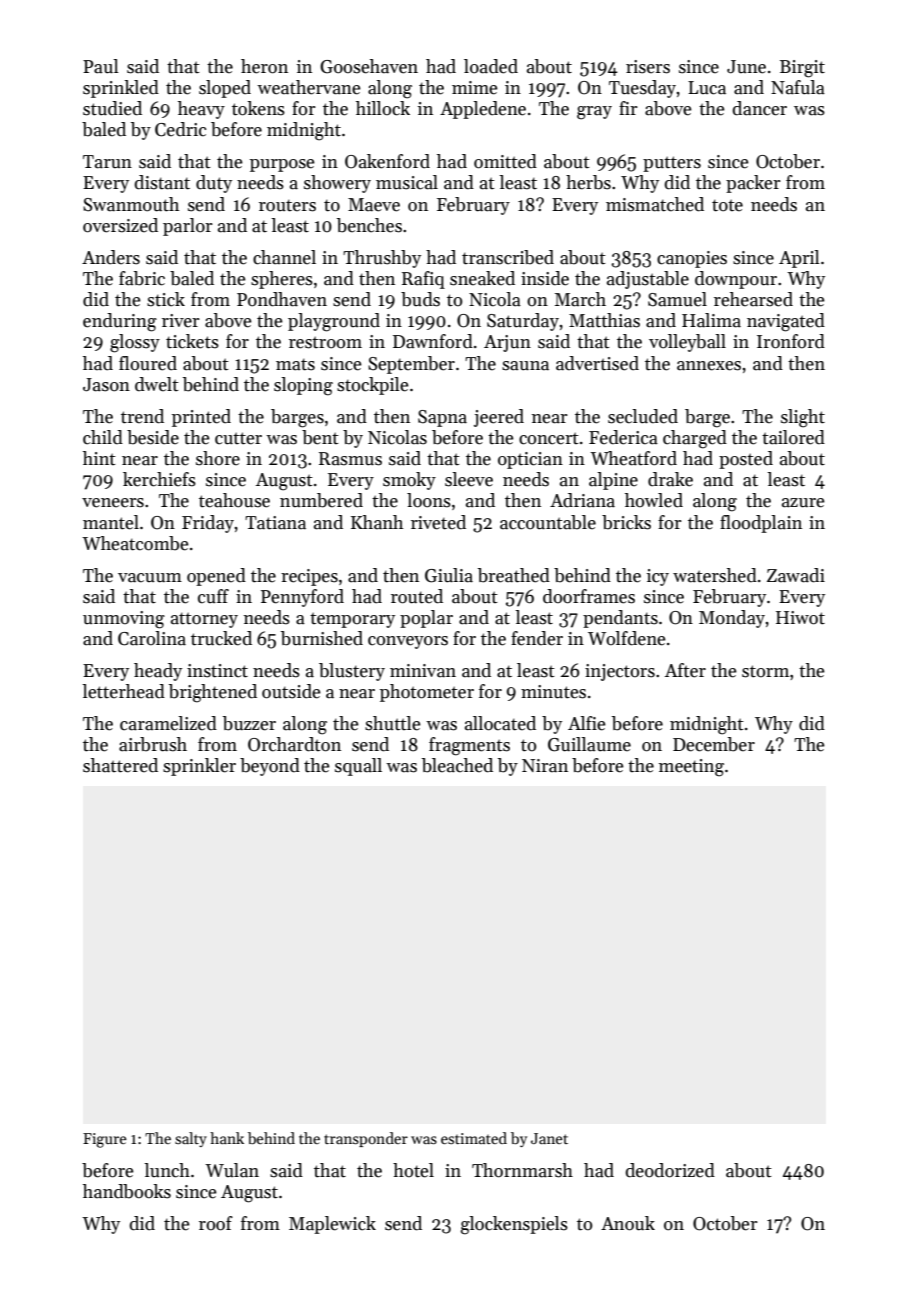 The image size is (908, 1316). What do you see at coordinates (474, 1138) in the screenshot?
I see `estimated` at bounding box center [474, 1138].
